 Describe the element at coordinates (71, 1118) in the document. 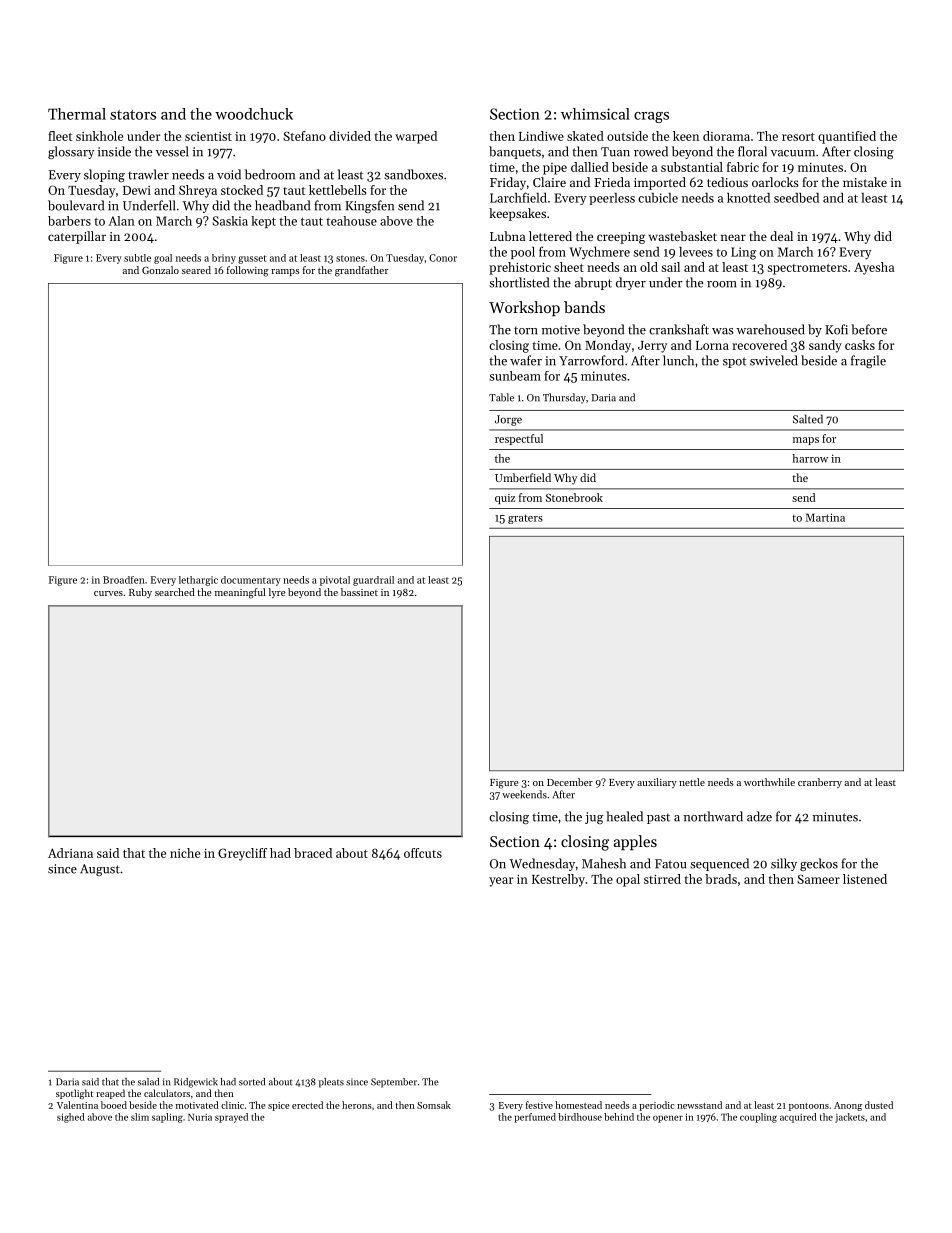

I see `sighed` at that location.
